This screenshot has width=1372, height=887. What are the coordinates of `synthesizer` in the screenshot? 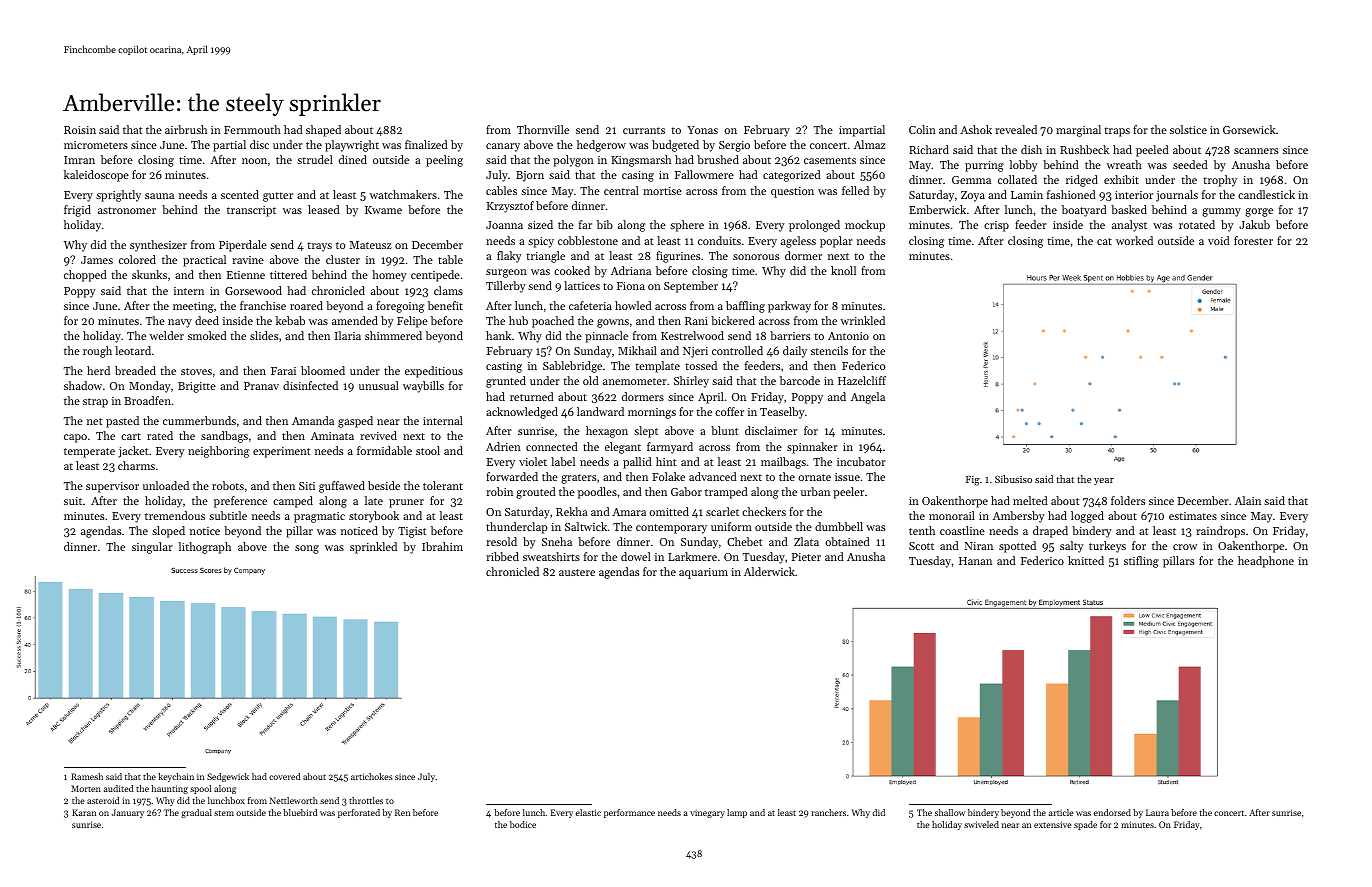 It's located at (158, 246).
